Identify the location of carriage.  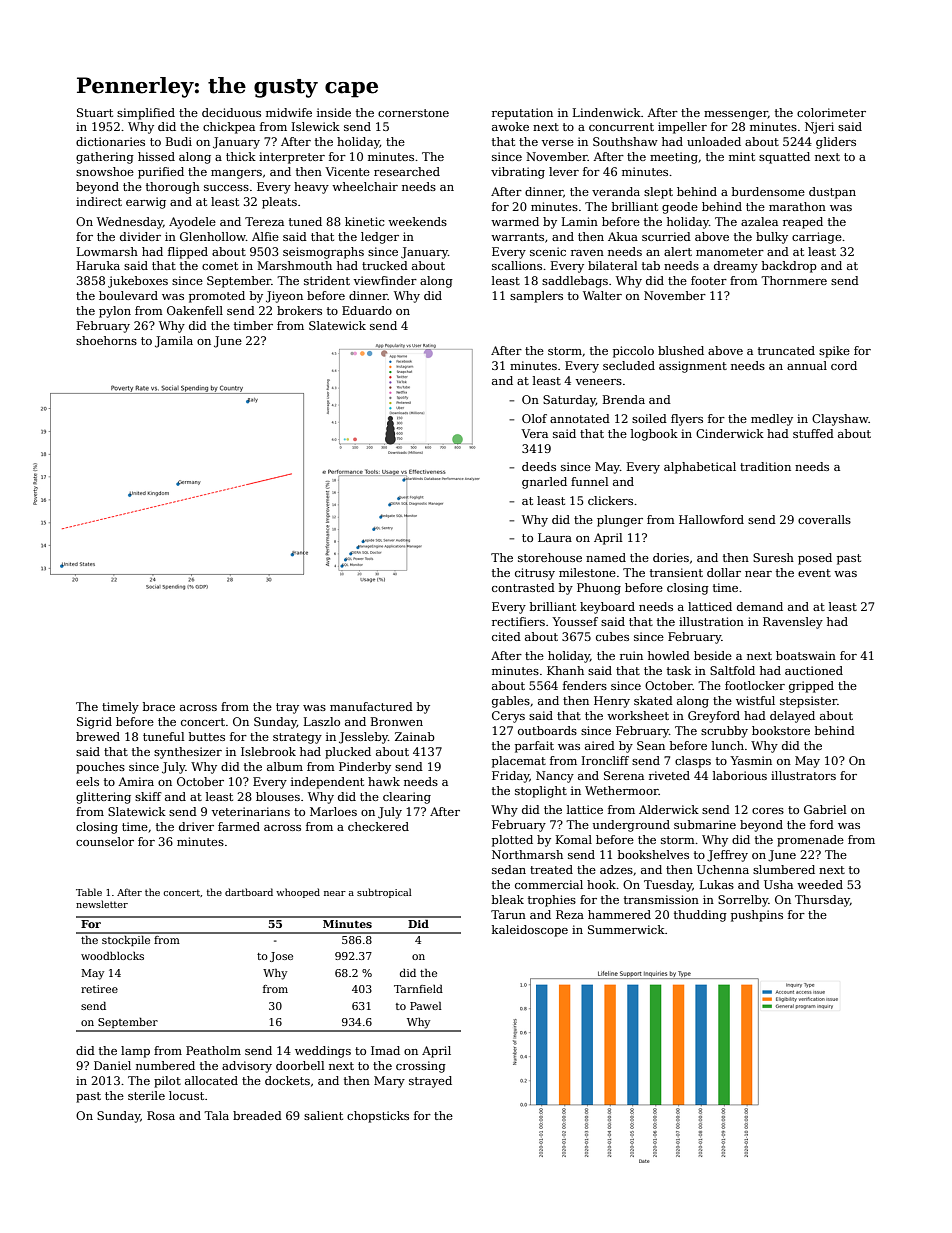
(817, 238).
